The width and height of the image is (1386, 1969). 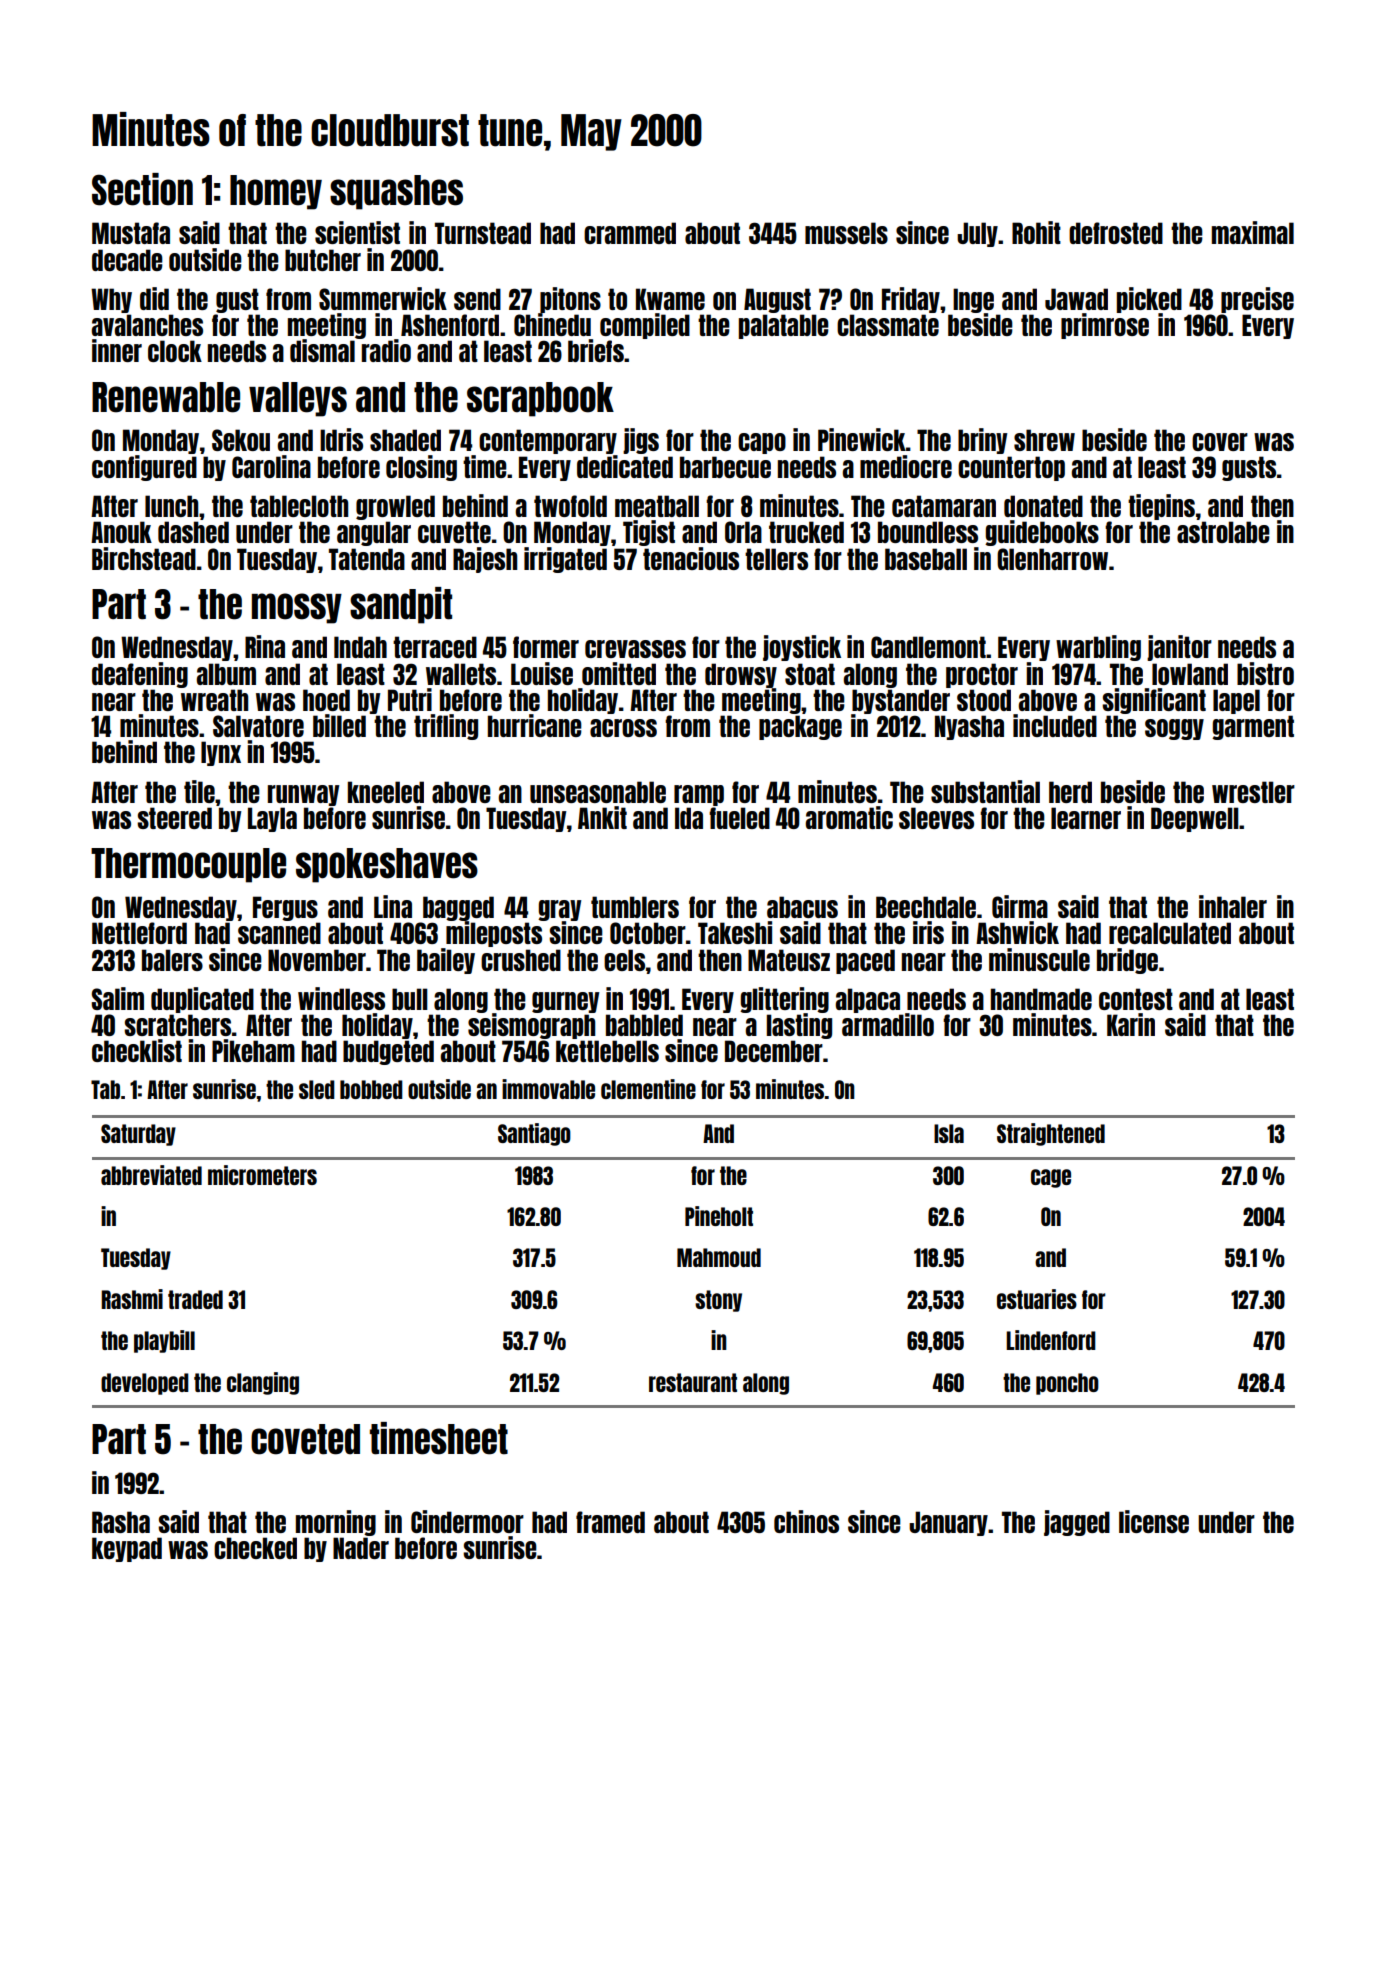 I want to click on license, so click(x=1154, y=1521).
